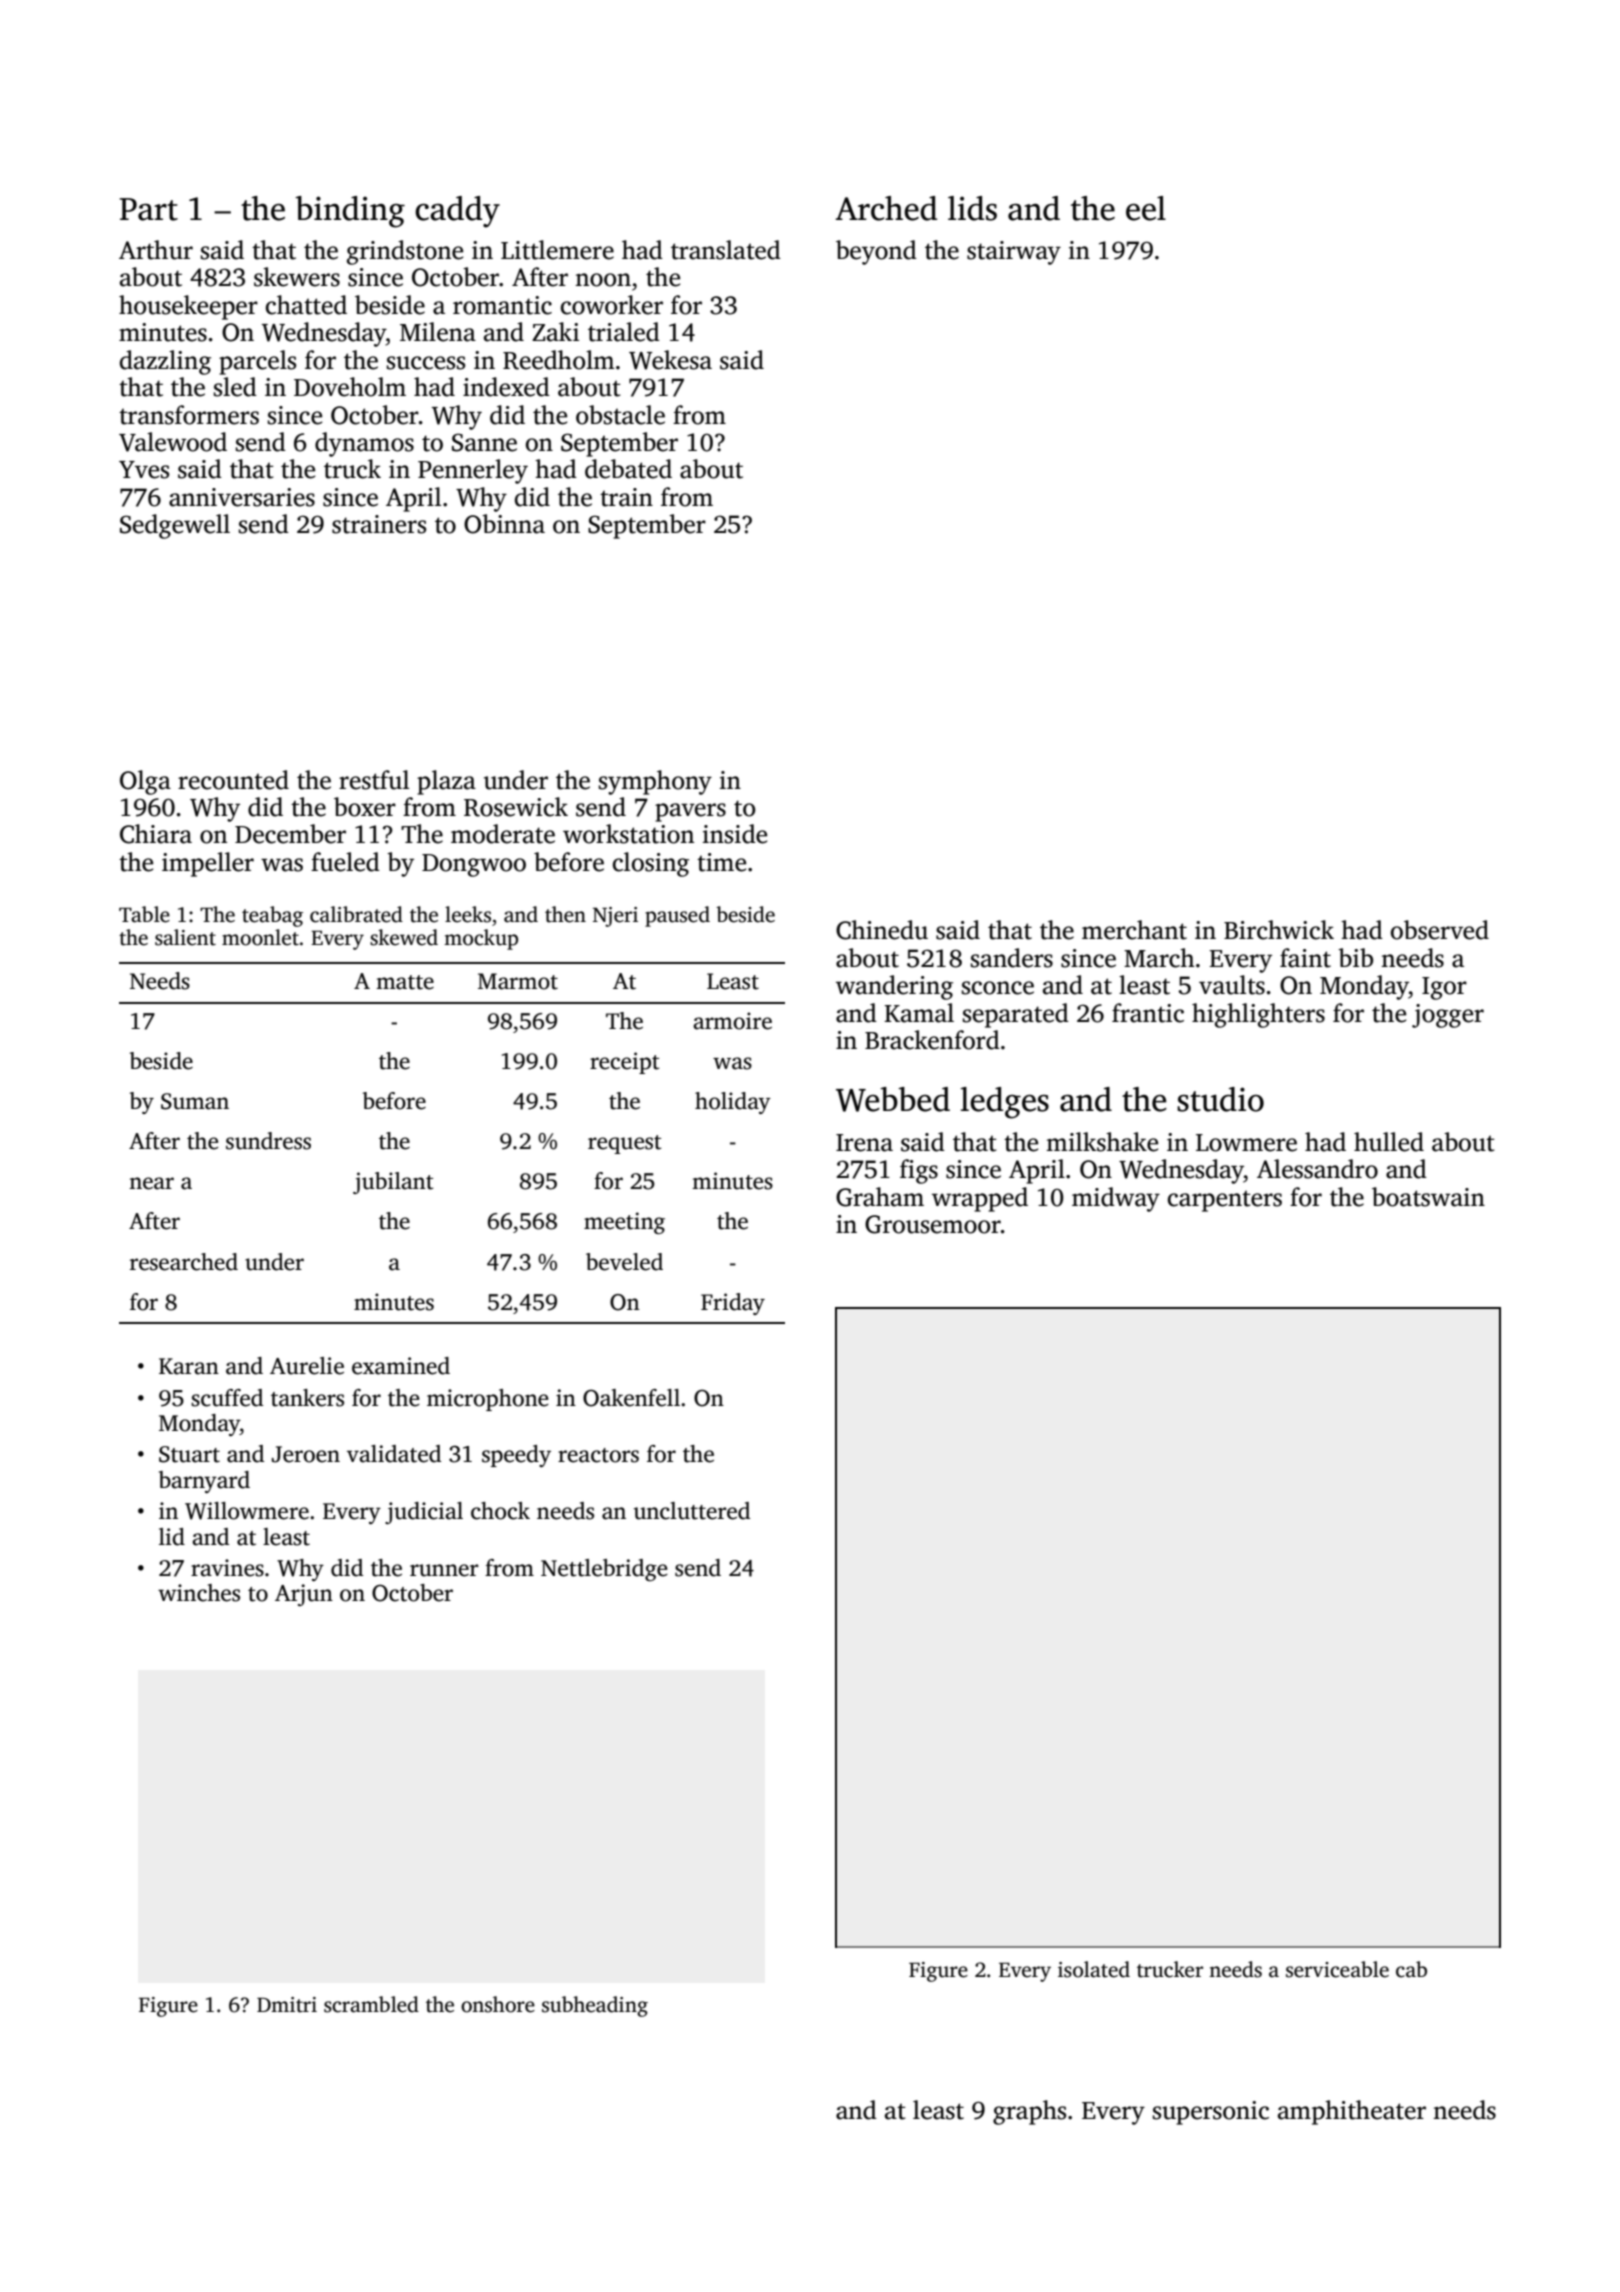 The height and width of the image is (2292, 1620). I want to click on carpenters, so click(1225, 1201).
